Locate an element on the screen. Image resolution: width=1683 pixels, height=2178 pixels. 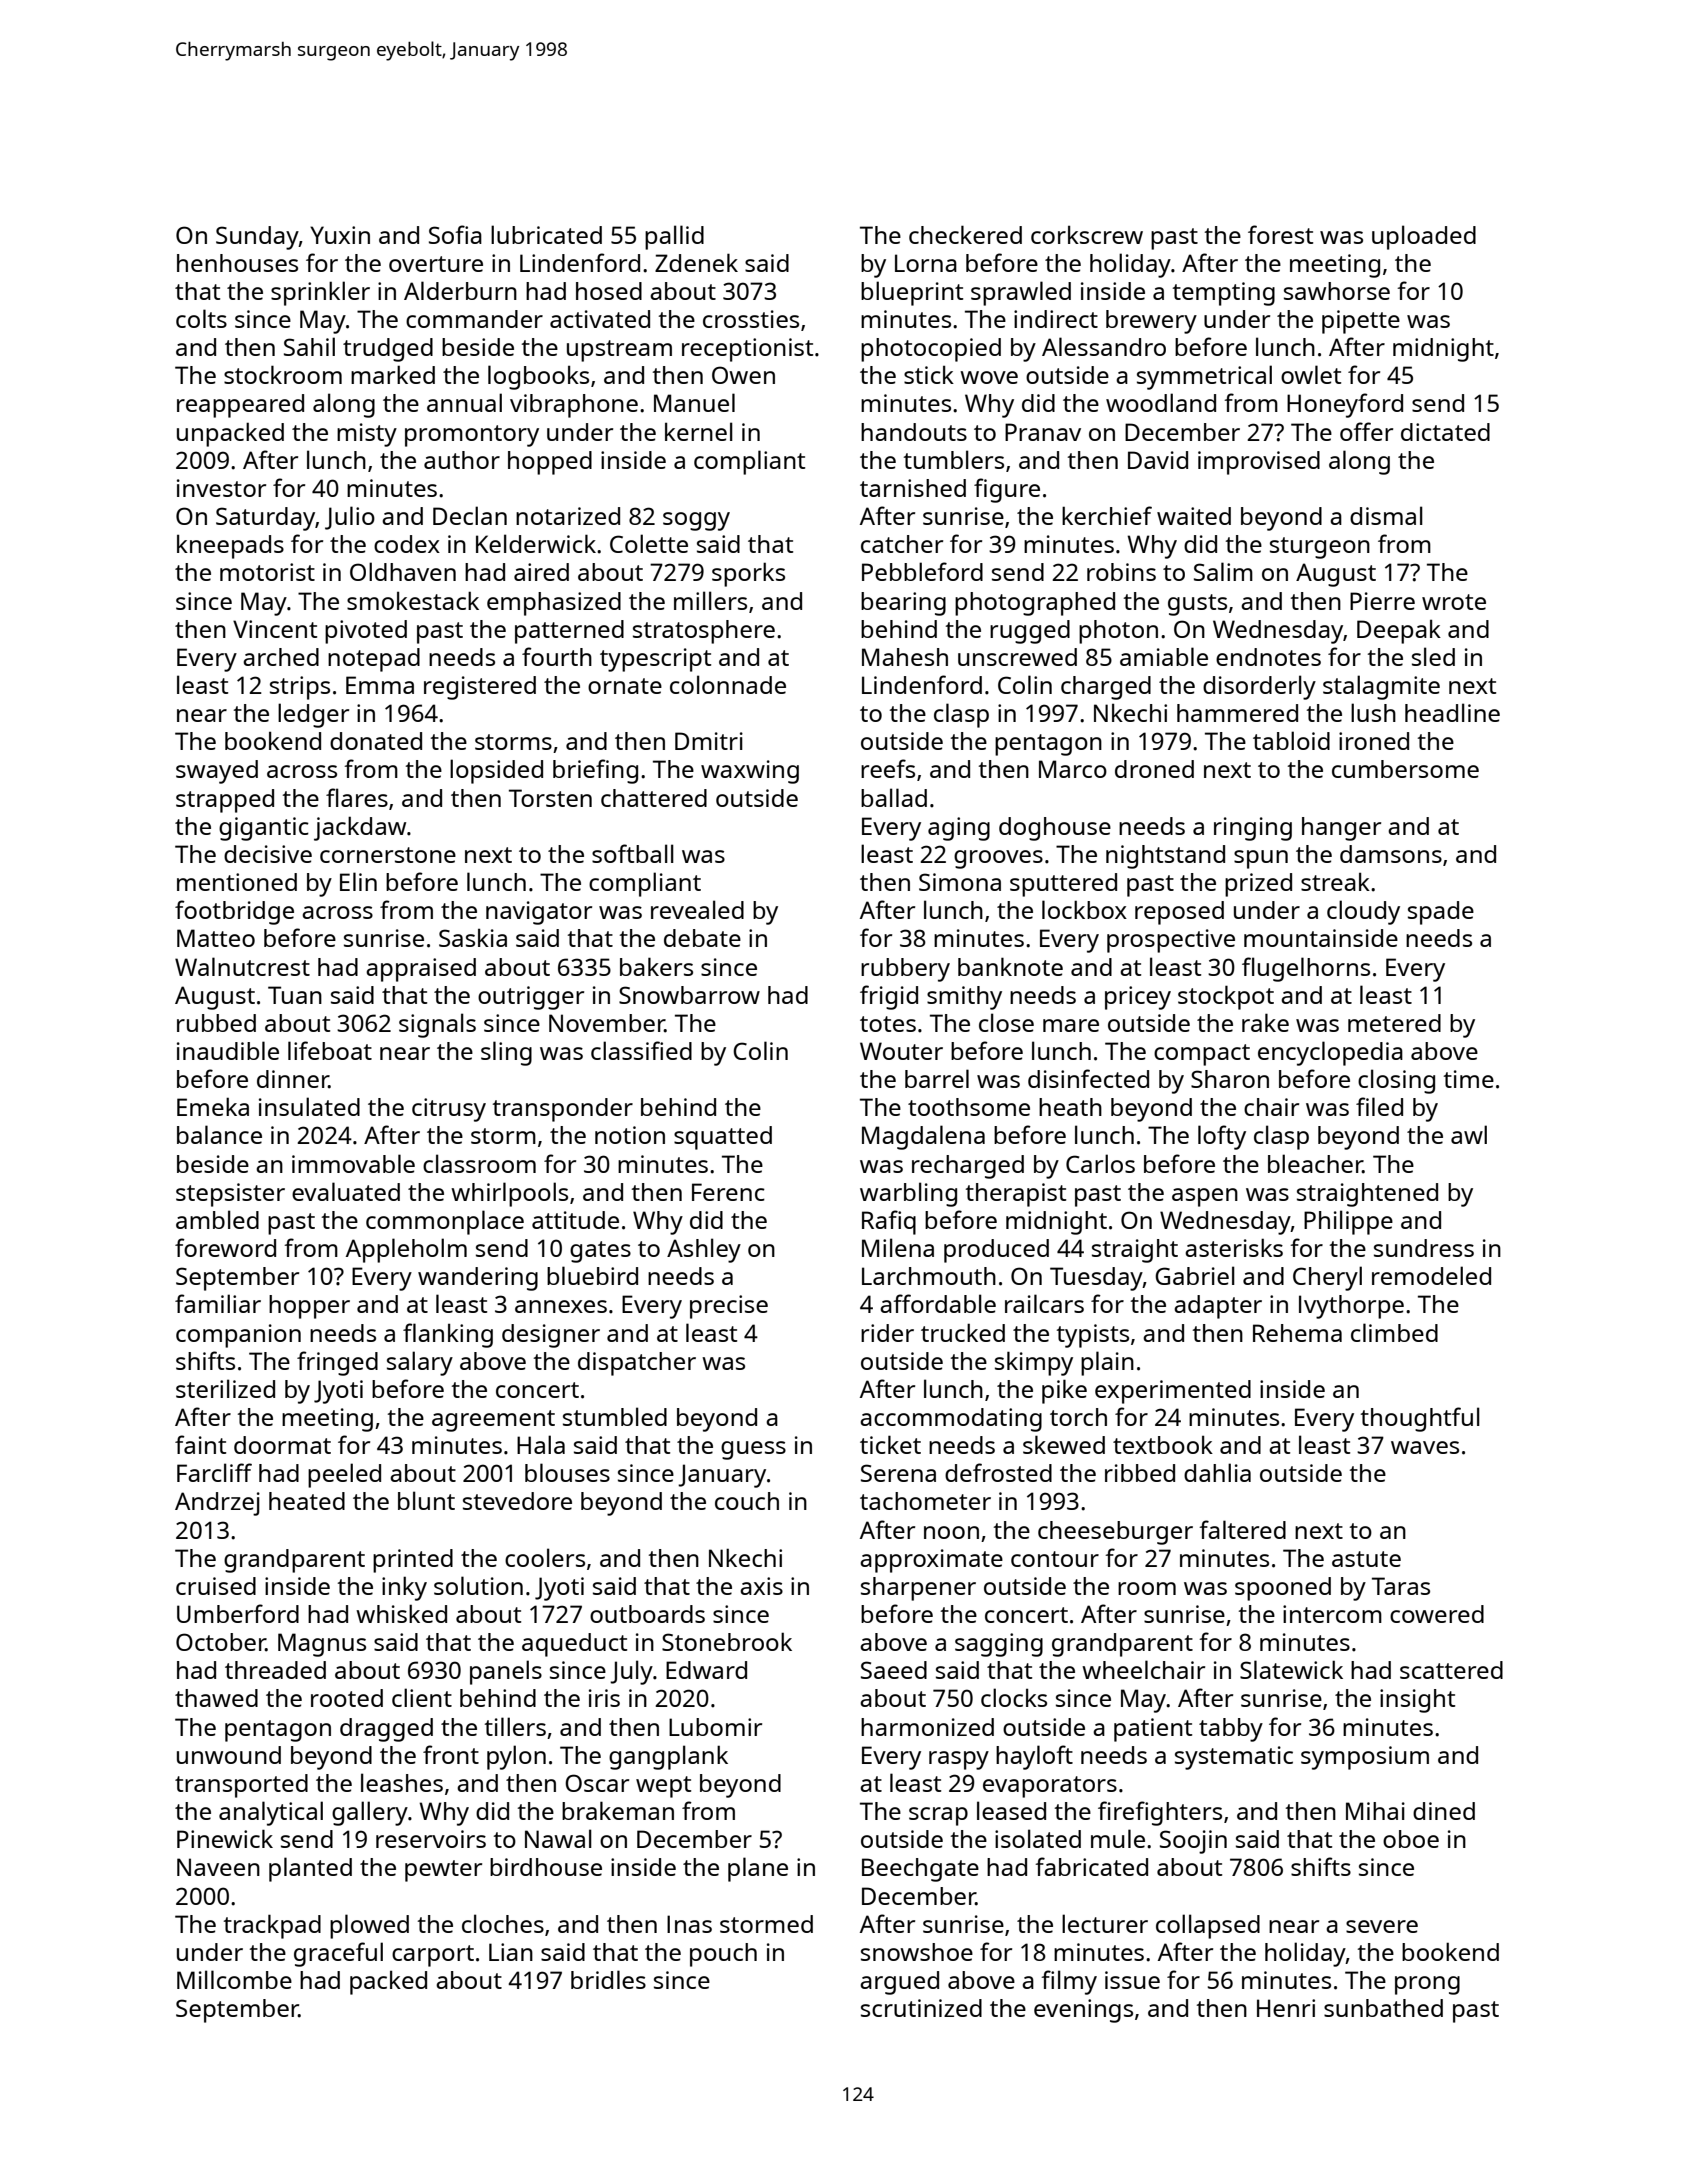
gigantic is located at coordinates (264, 829).
